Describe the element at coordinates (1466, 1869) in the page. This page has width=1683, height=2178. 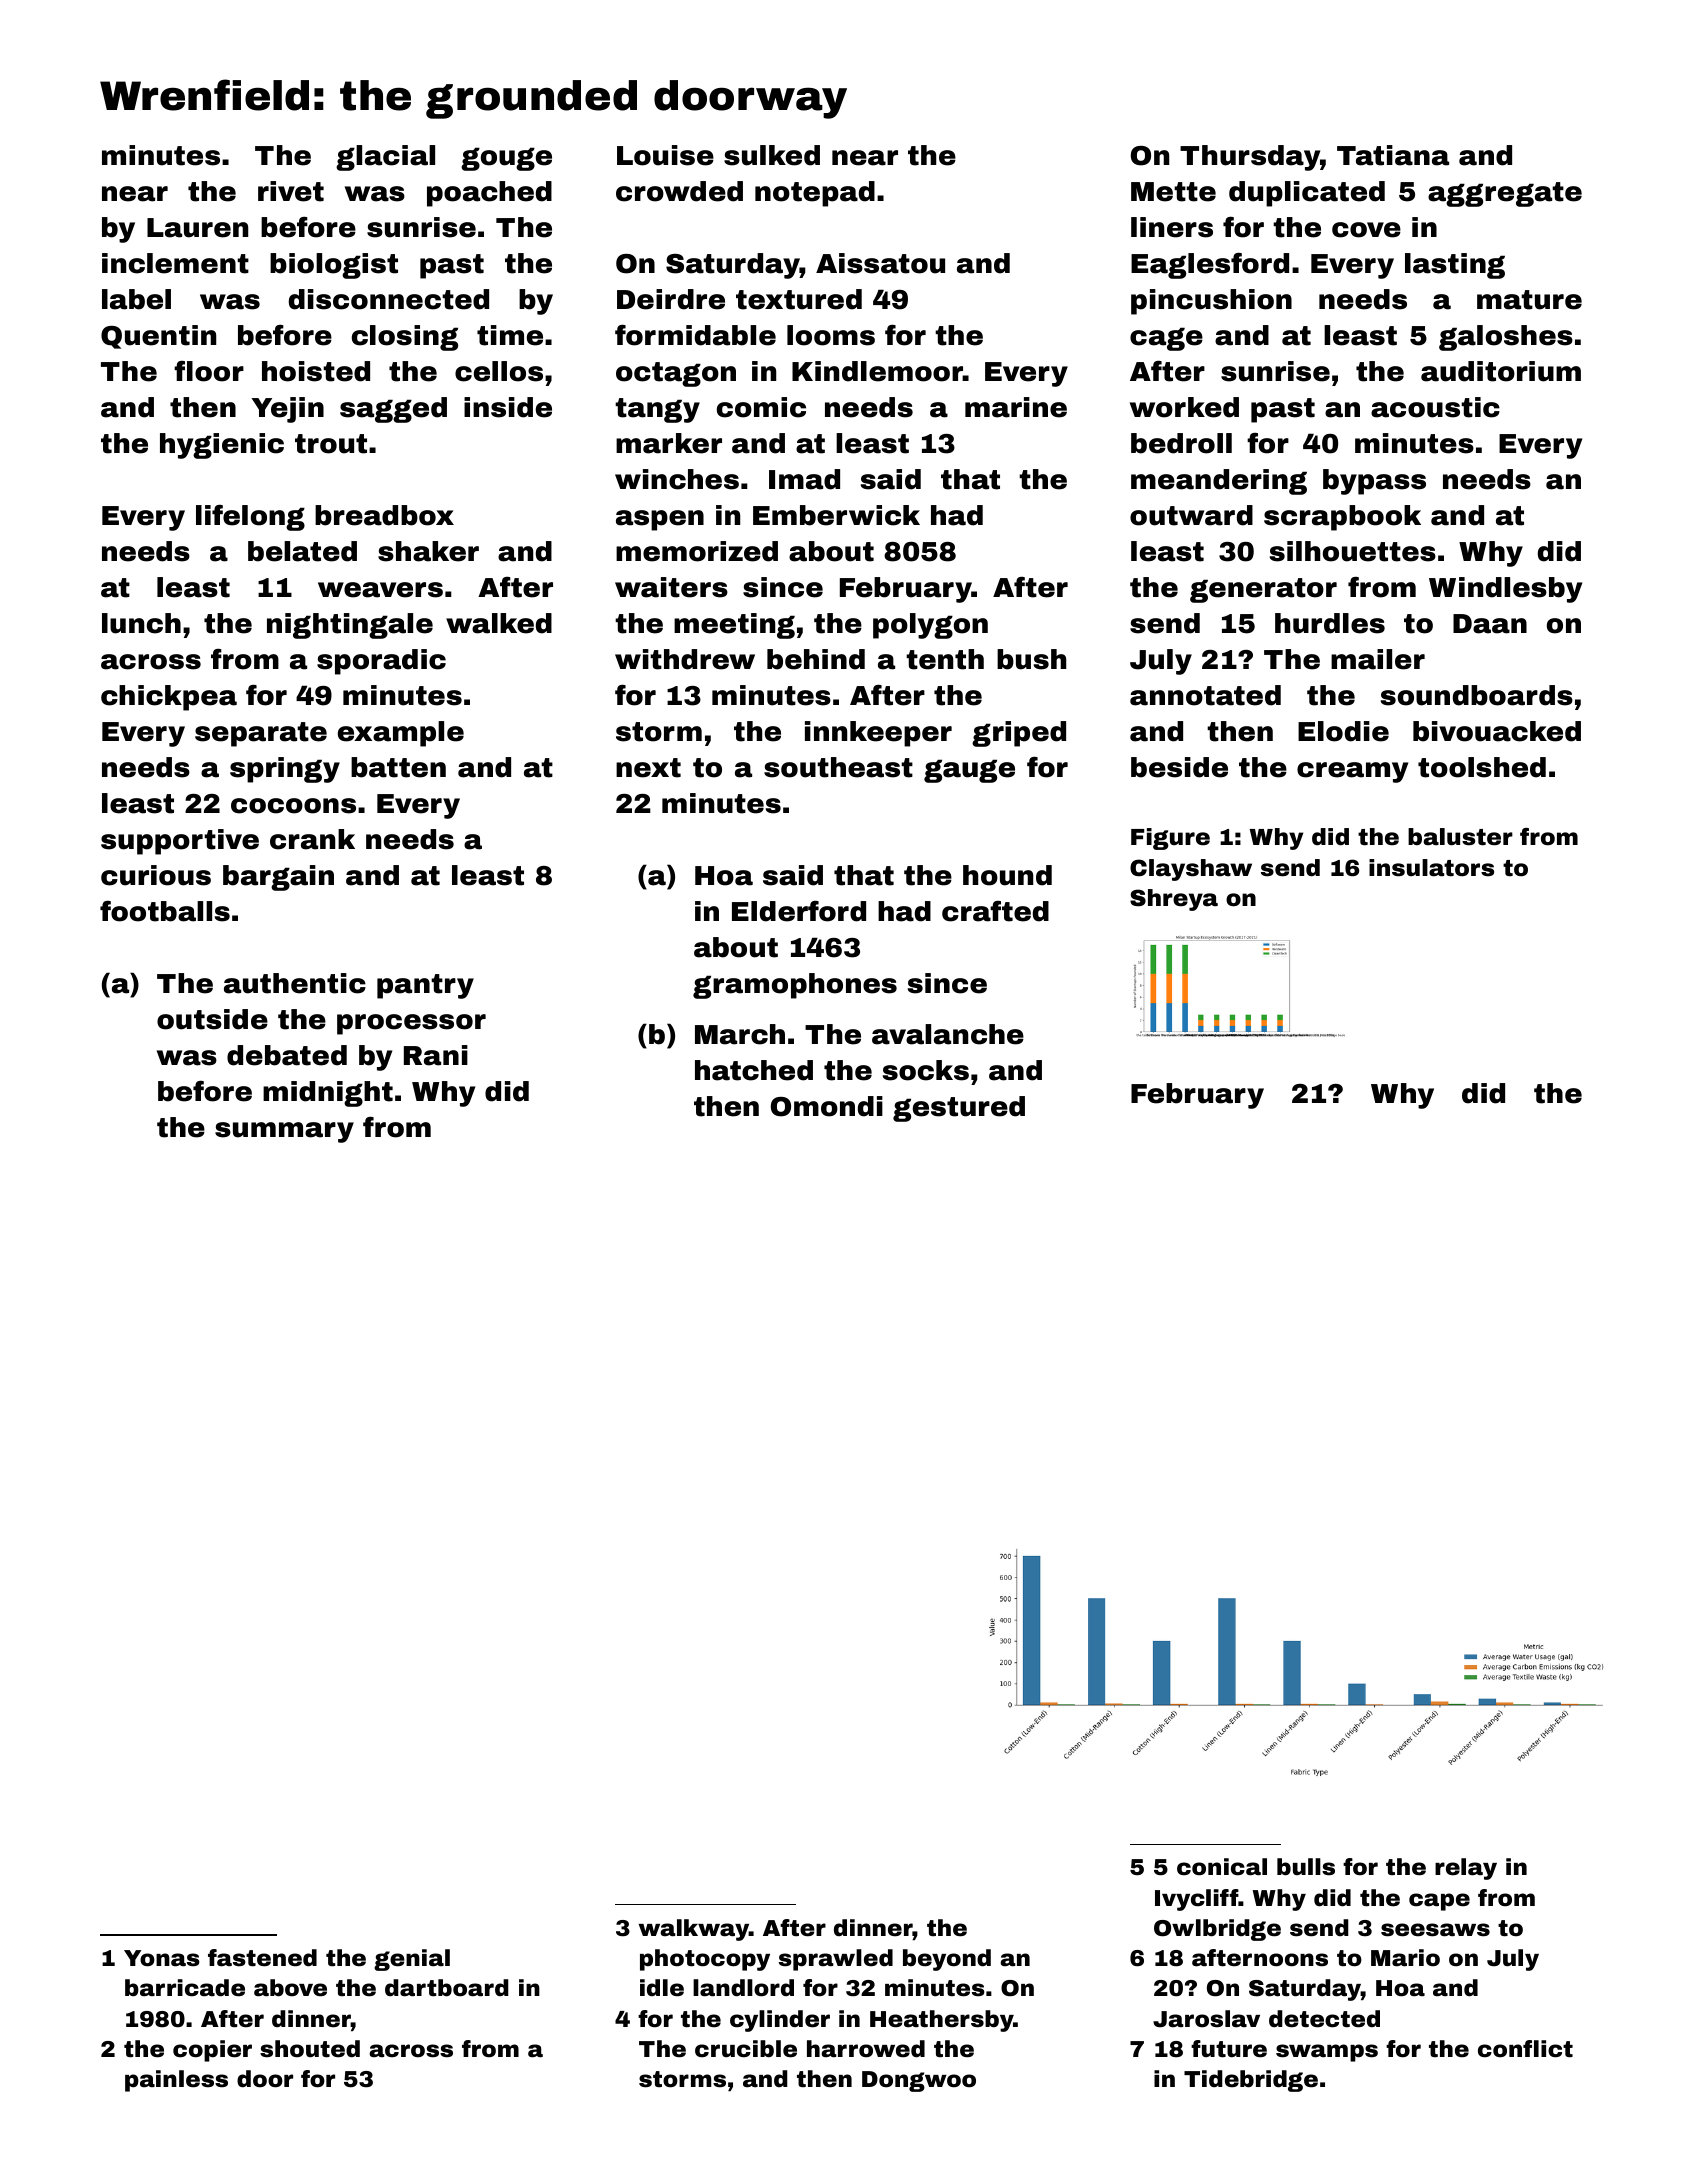
I see `relay` at that location.
